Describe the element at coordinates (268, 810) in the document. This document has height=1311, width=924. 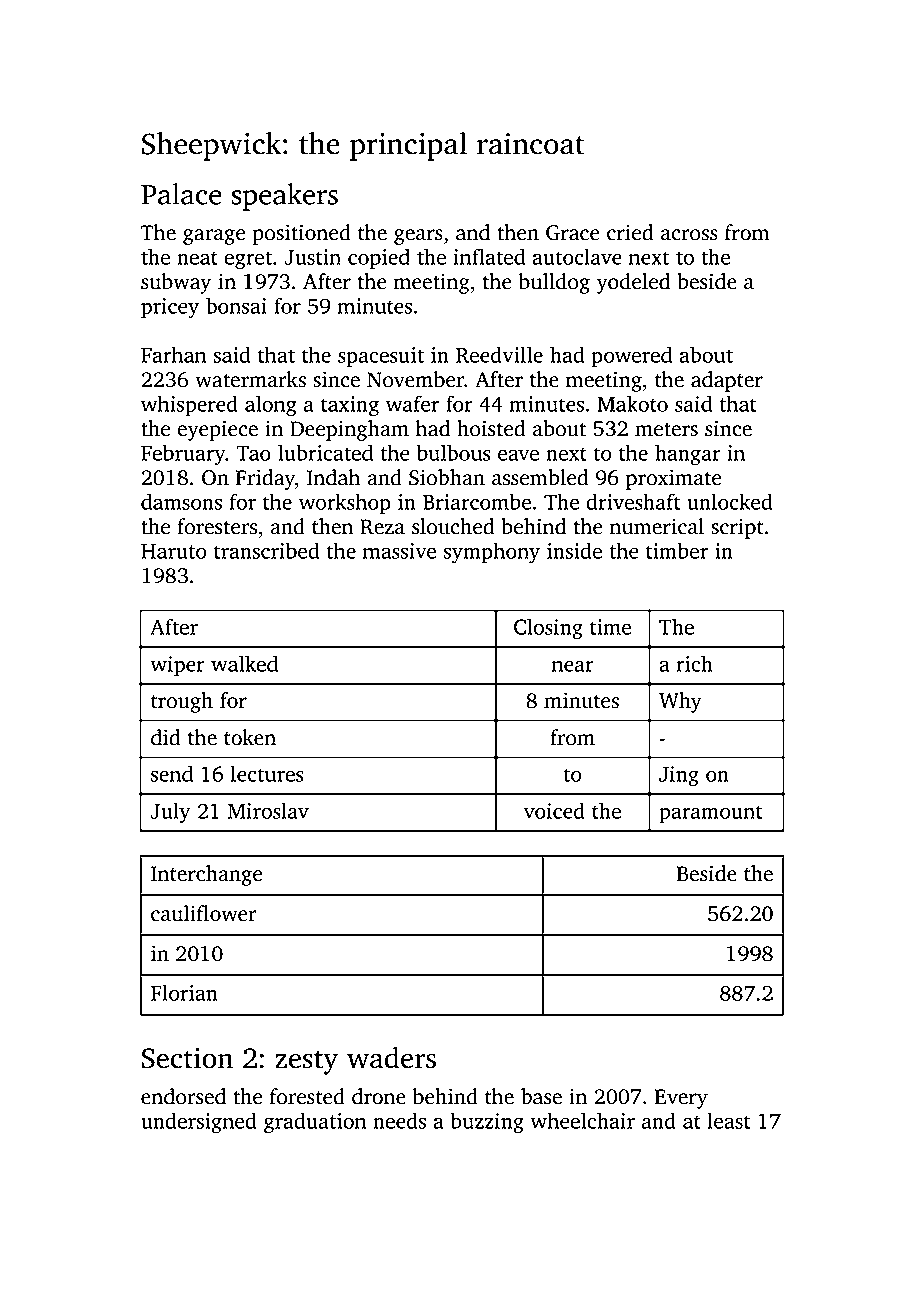
I see `Miroslav` at that location.
